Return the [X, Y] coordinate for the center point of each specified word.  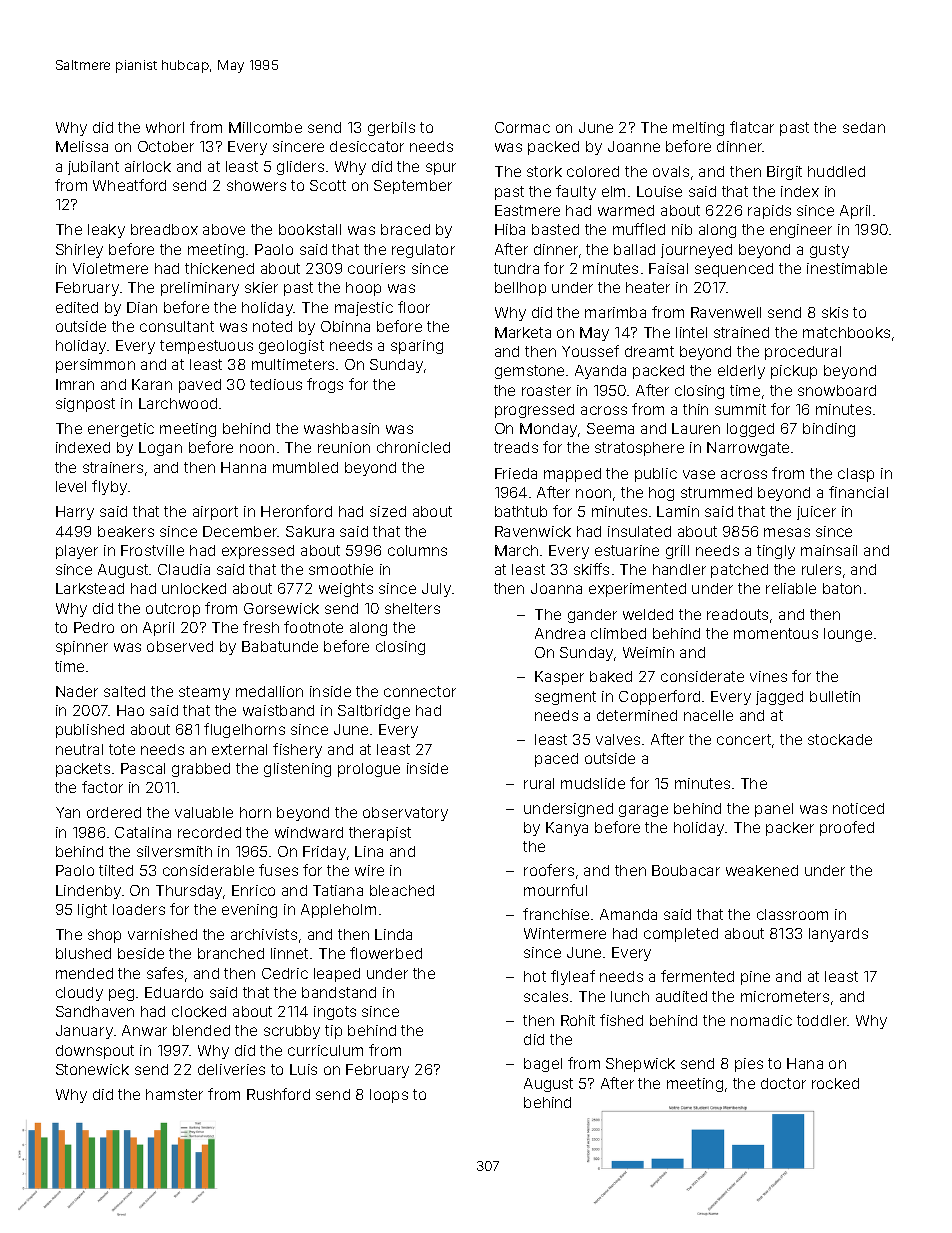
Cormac [522, 127]
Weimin [648, 652]
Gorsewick [281, 608]
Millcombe [265, 127]
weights [346, 590]
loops [389, 1096]
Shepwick [640, 1065]
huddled [836, 171]
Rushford [278, 1094]
